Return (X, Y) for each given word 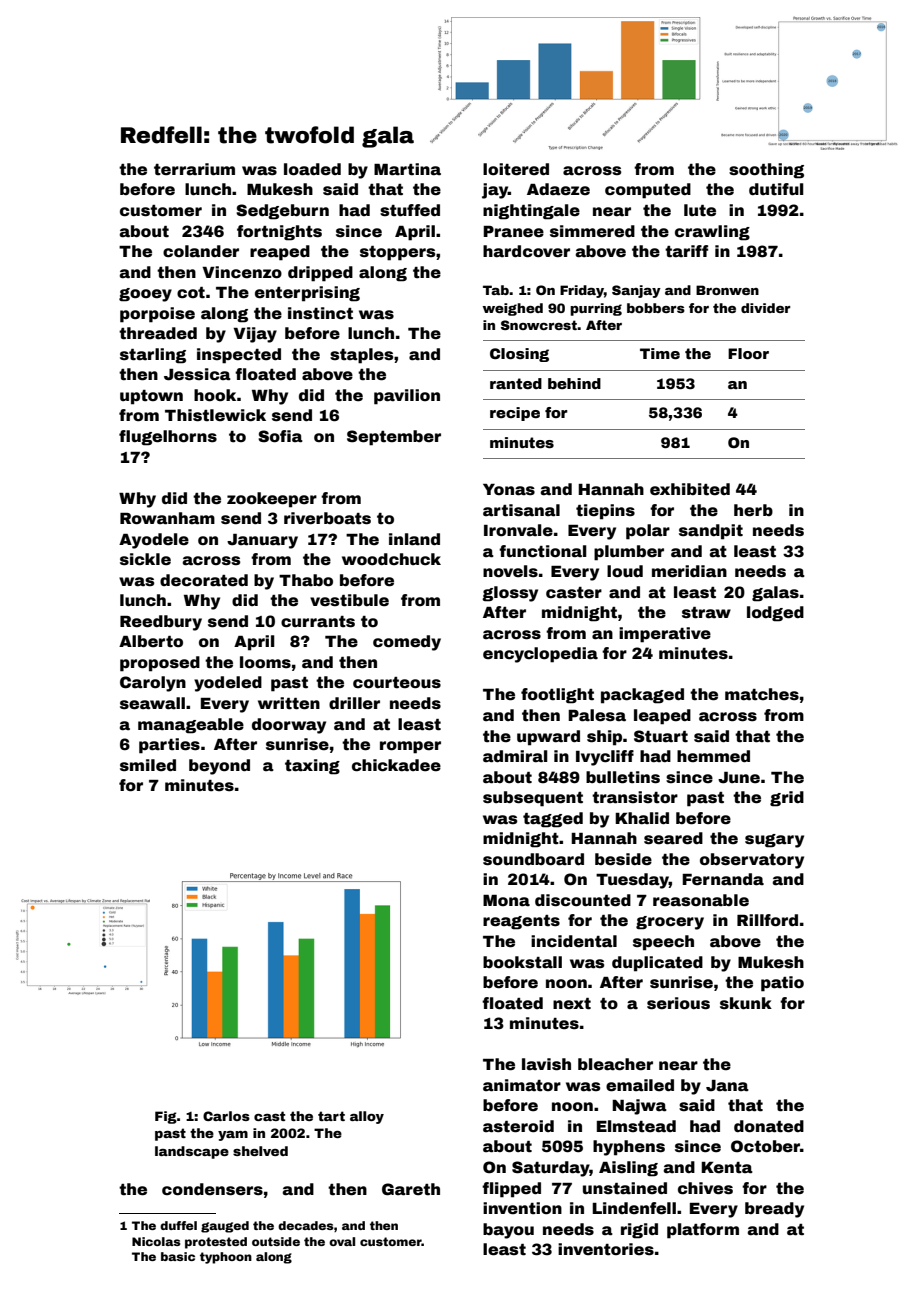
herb (753, 510)
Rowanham (167, 518)
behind (574, 383)
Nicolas (156, 1241)
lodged (775, 614)
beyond (219, 767)
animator (522, 1085)
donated (769, 1126)
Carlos (226, 1116)
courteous (397, 683)
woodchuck (391, 559)
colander (201, 251)
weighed (513, 309)
